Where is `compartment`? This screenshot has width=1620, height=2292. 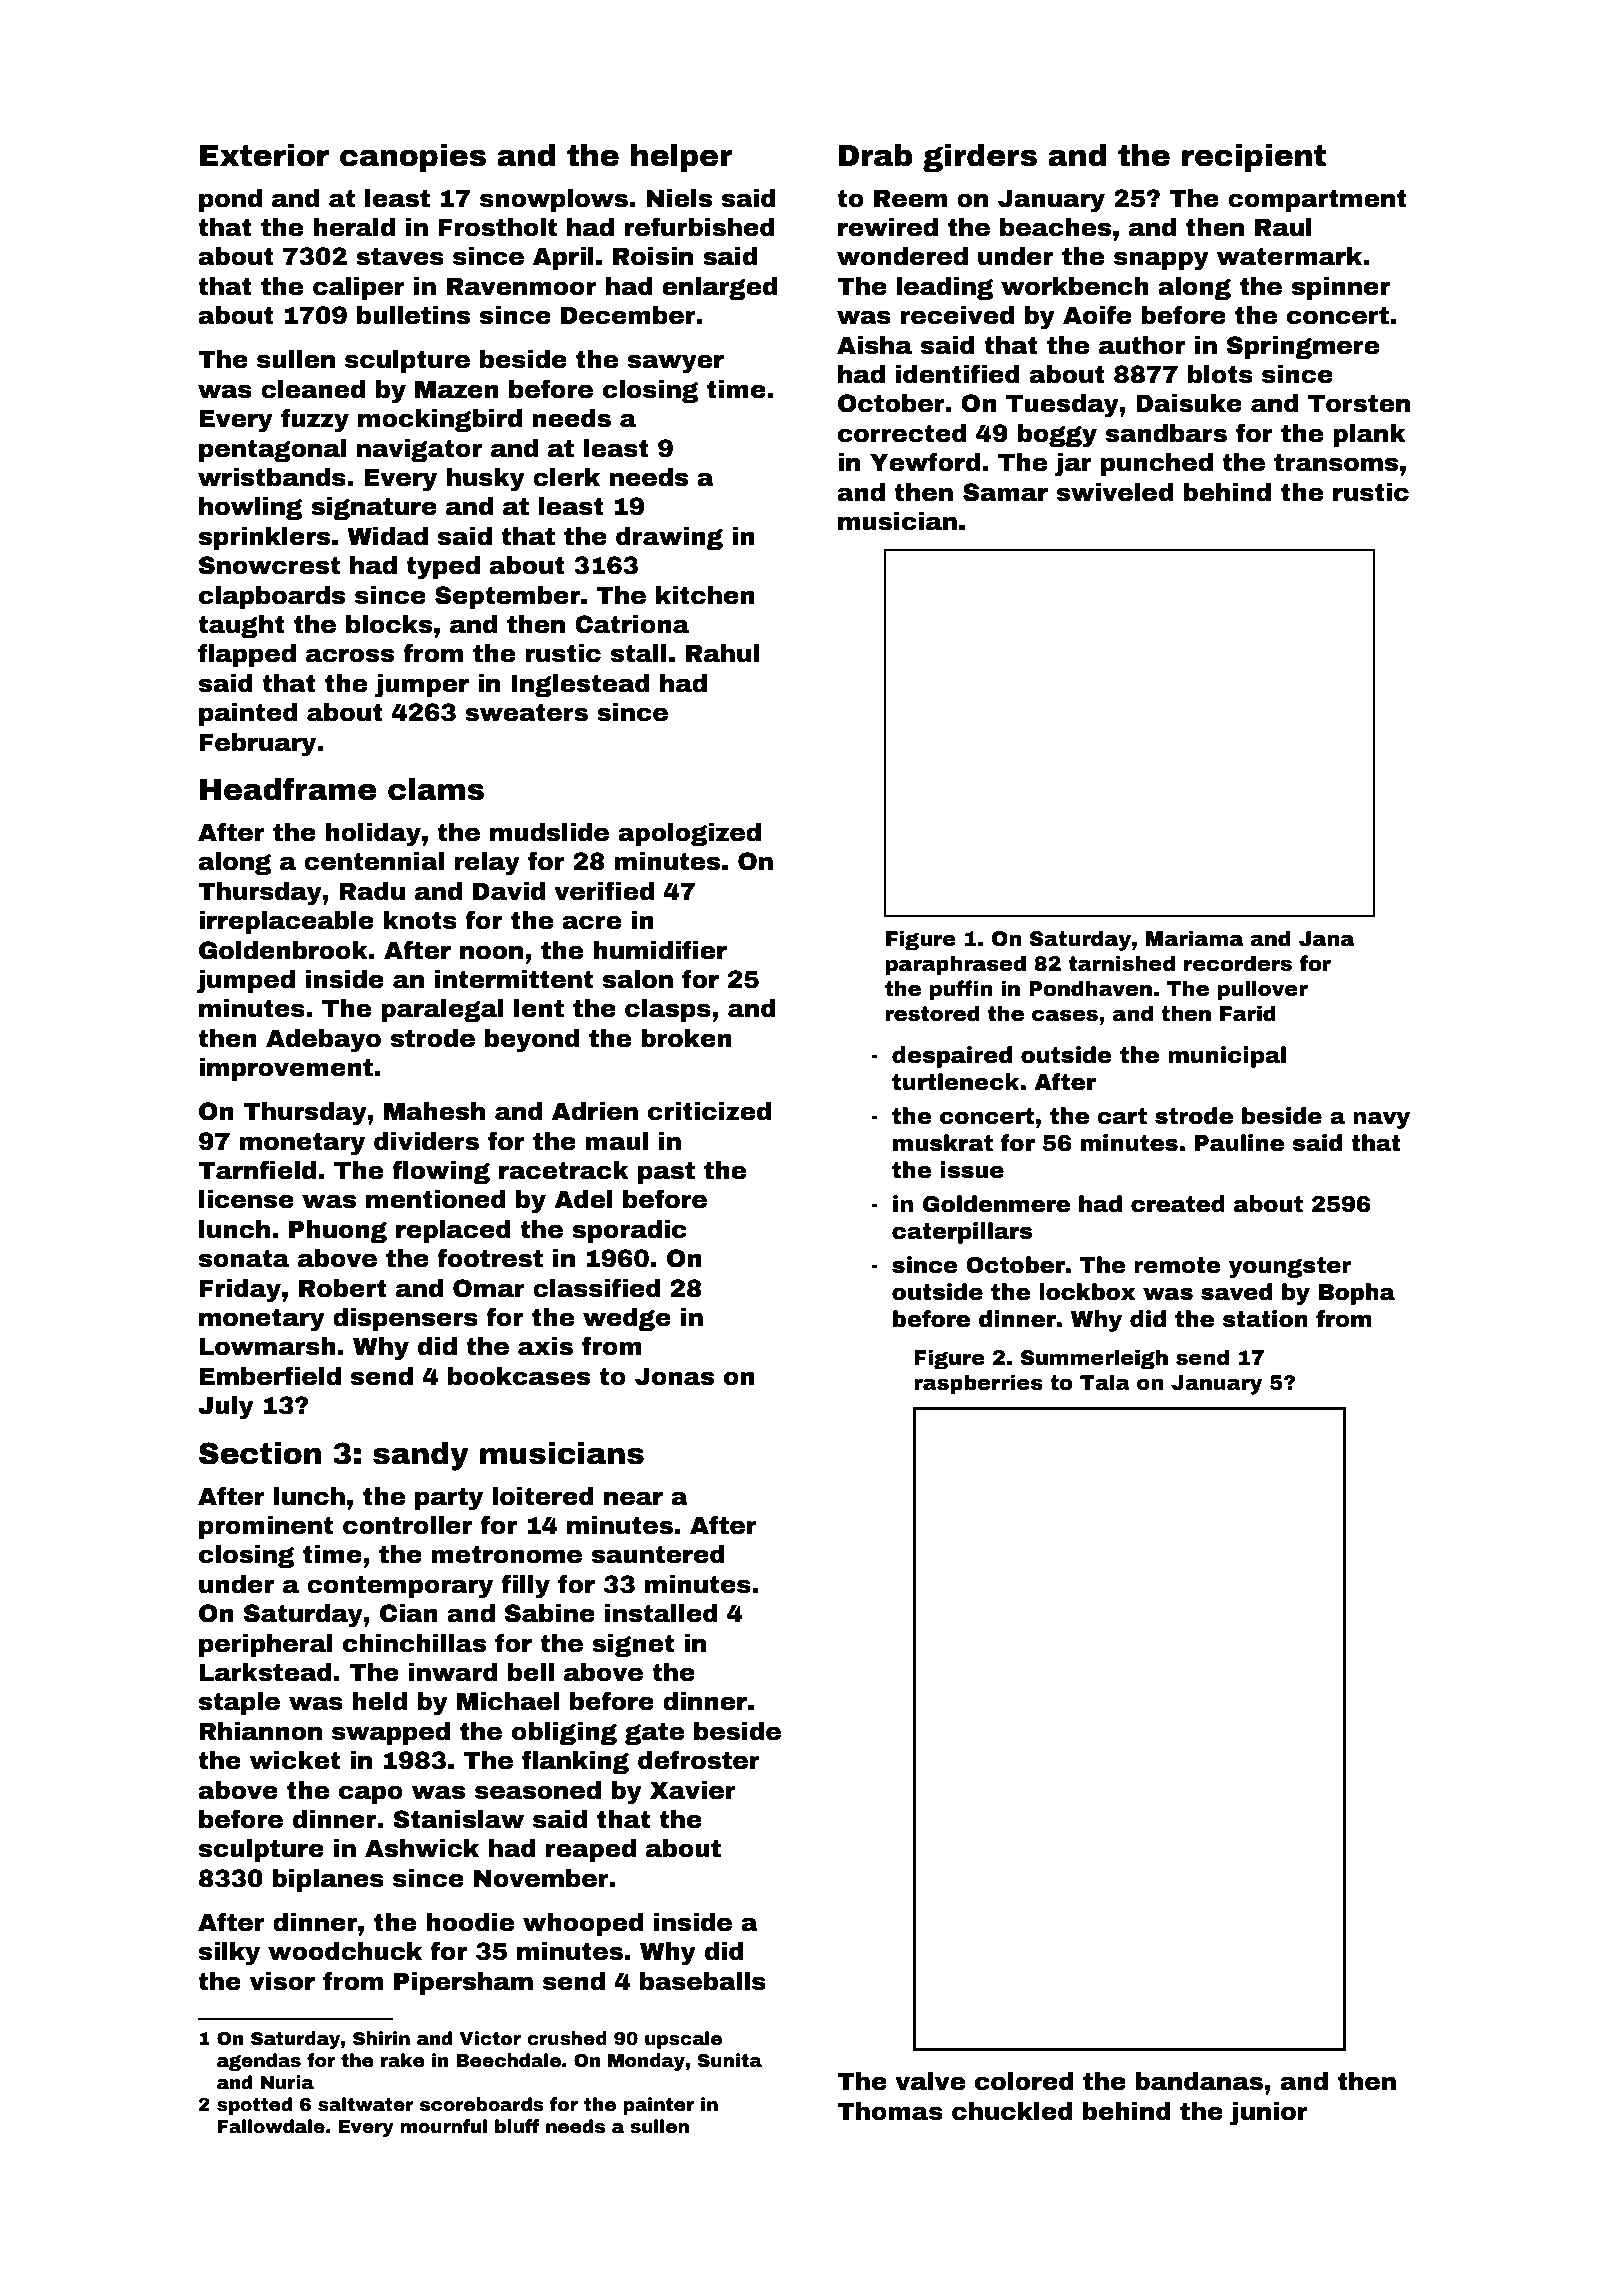 compartment is located at coordinates (1317, 200).
